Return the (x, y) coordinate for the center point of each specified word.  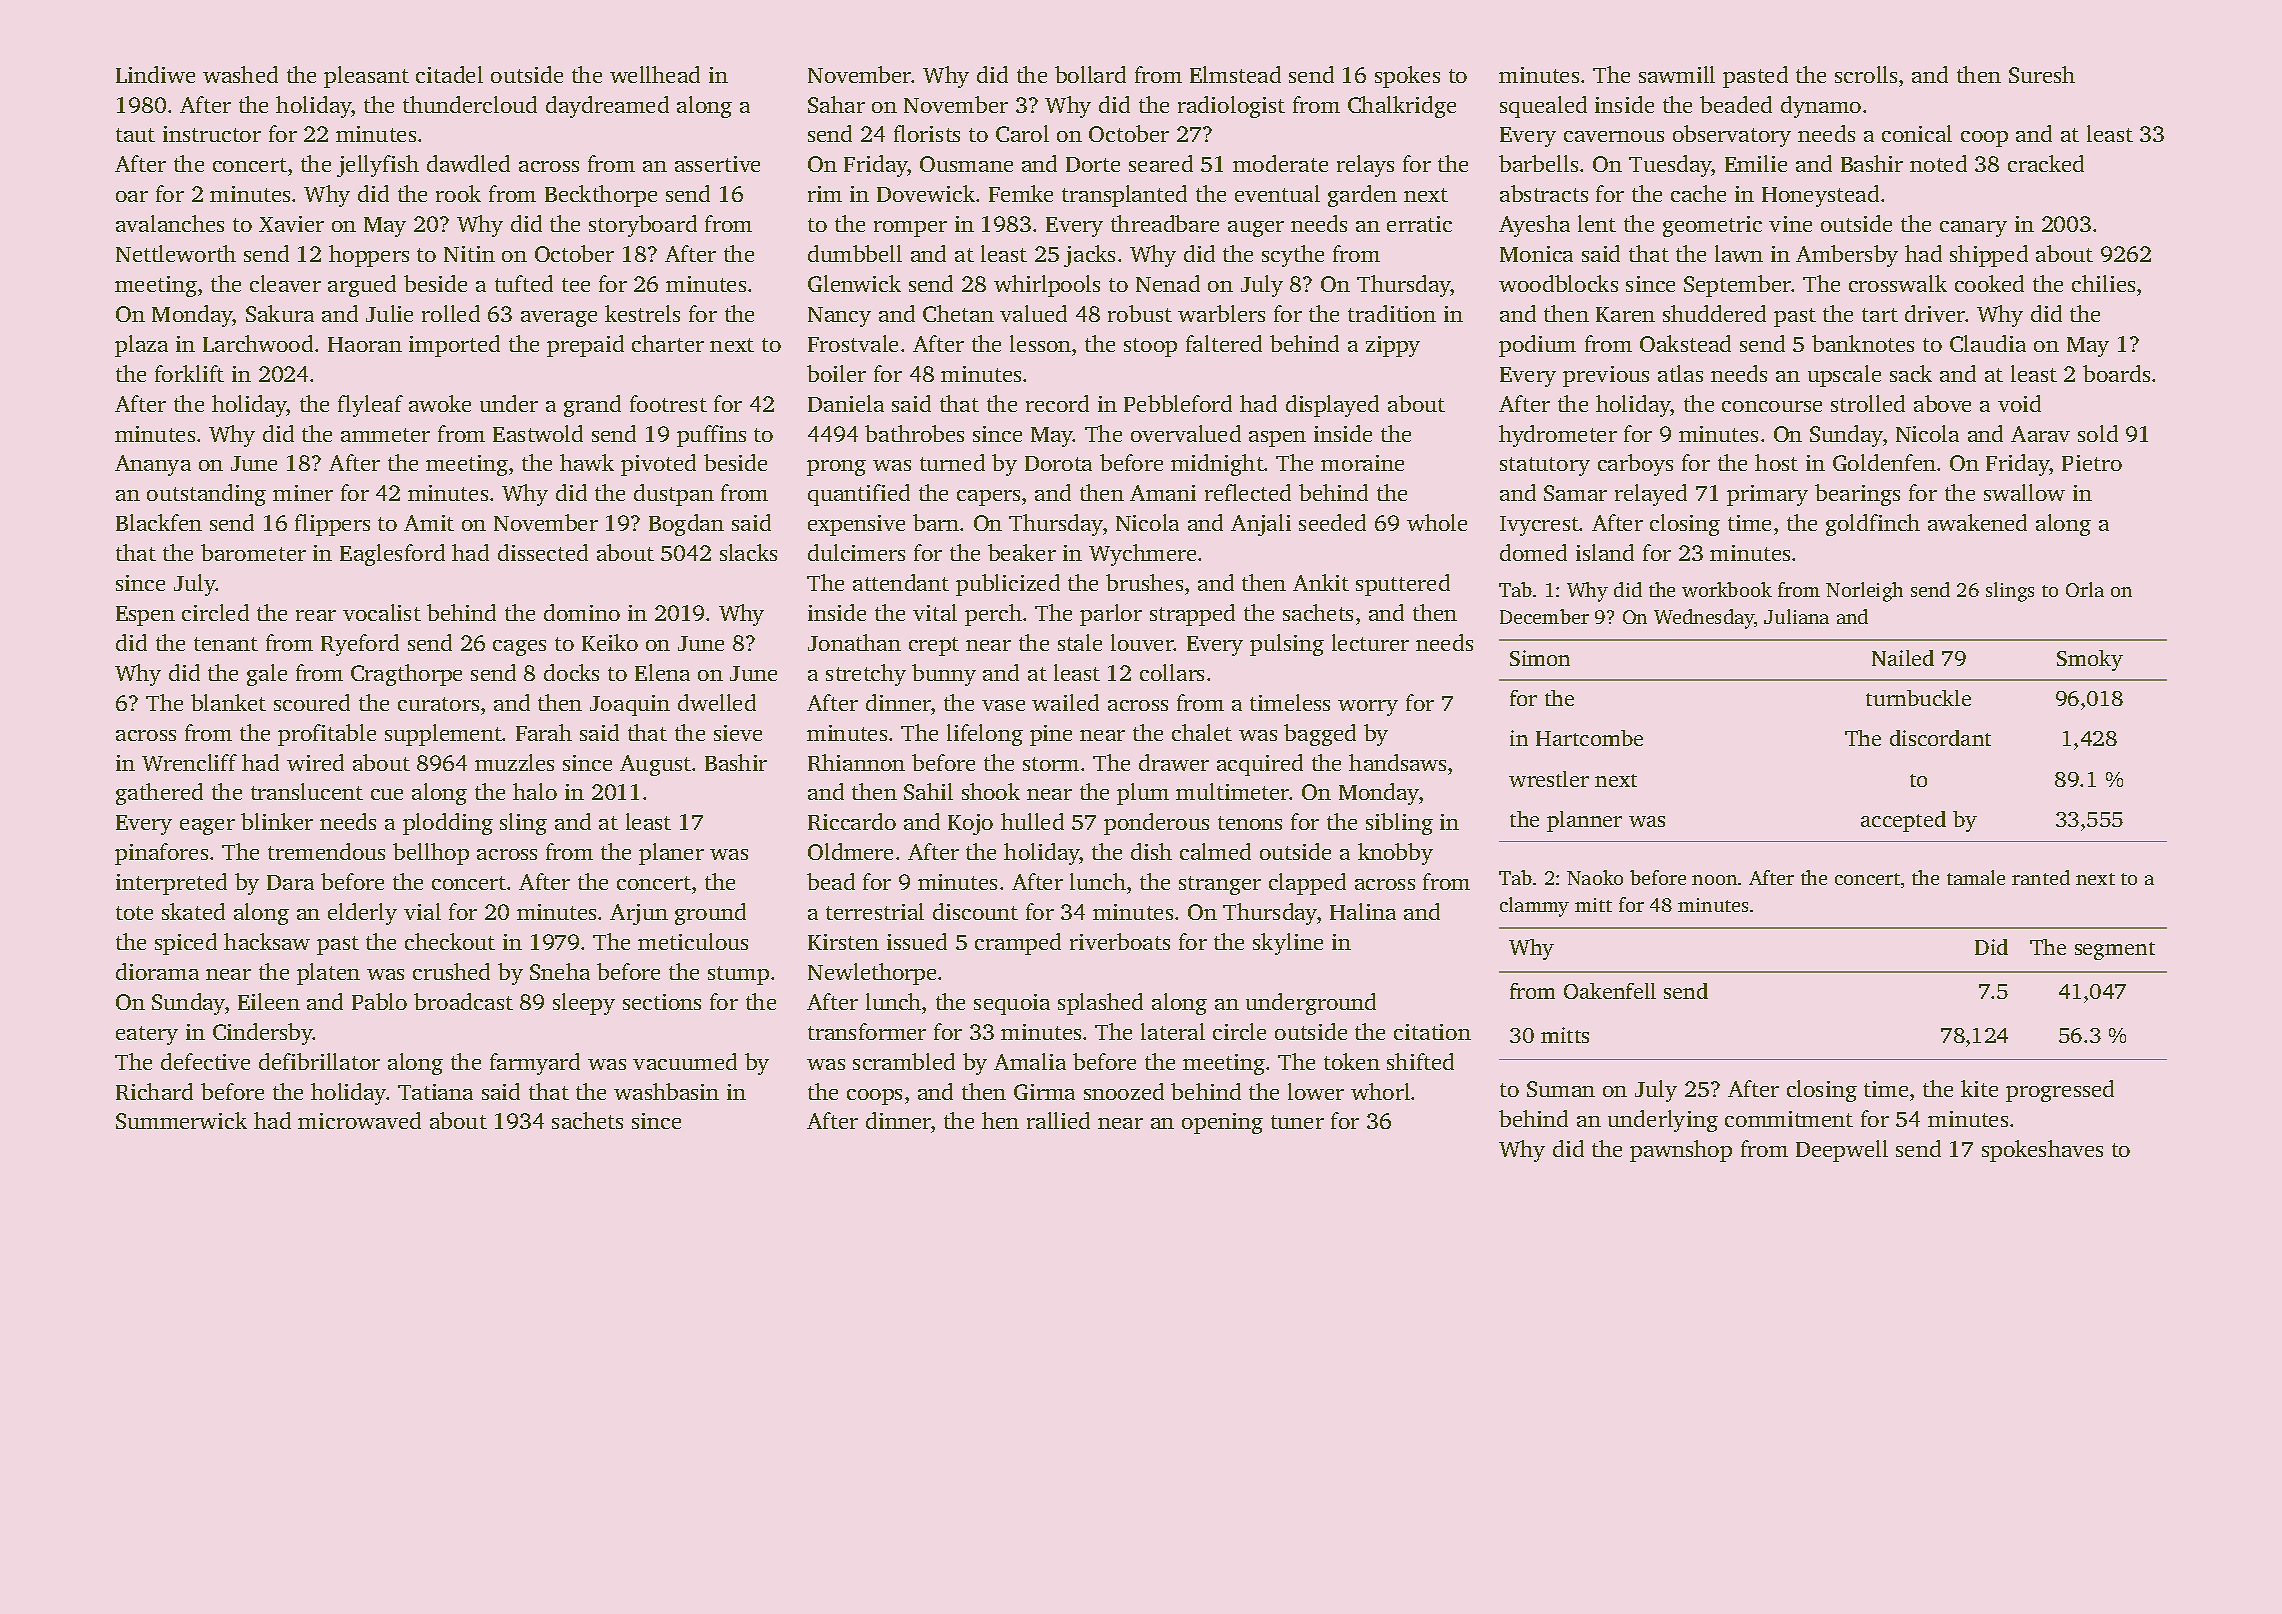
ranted (2041, 877)
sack (1911, 373)
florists (927, 133)
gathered (159, 794)
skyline (1288, 944)
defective (205, 1061)
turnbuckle (1918, 698)
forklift (189, 373)
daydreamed (607, 107)
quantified (859, 495)
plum (1143, 794)
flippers (332, 525)
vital (935, 612)
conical (1917, 133)
